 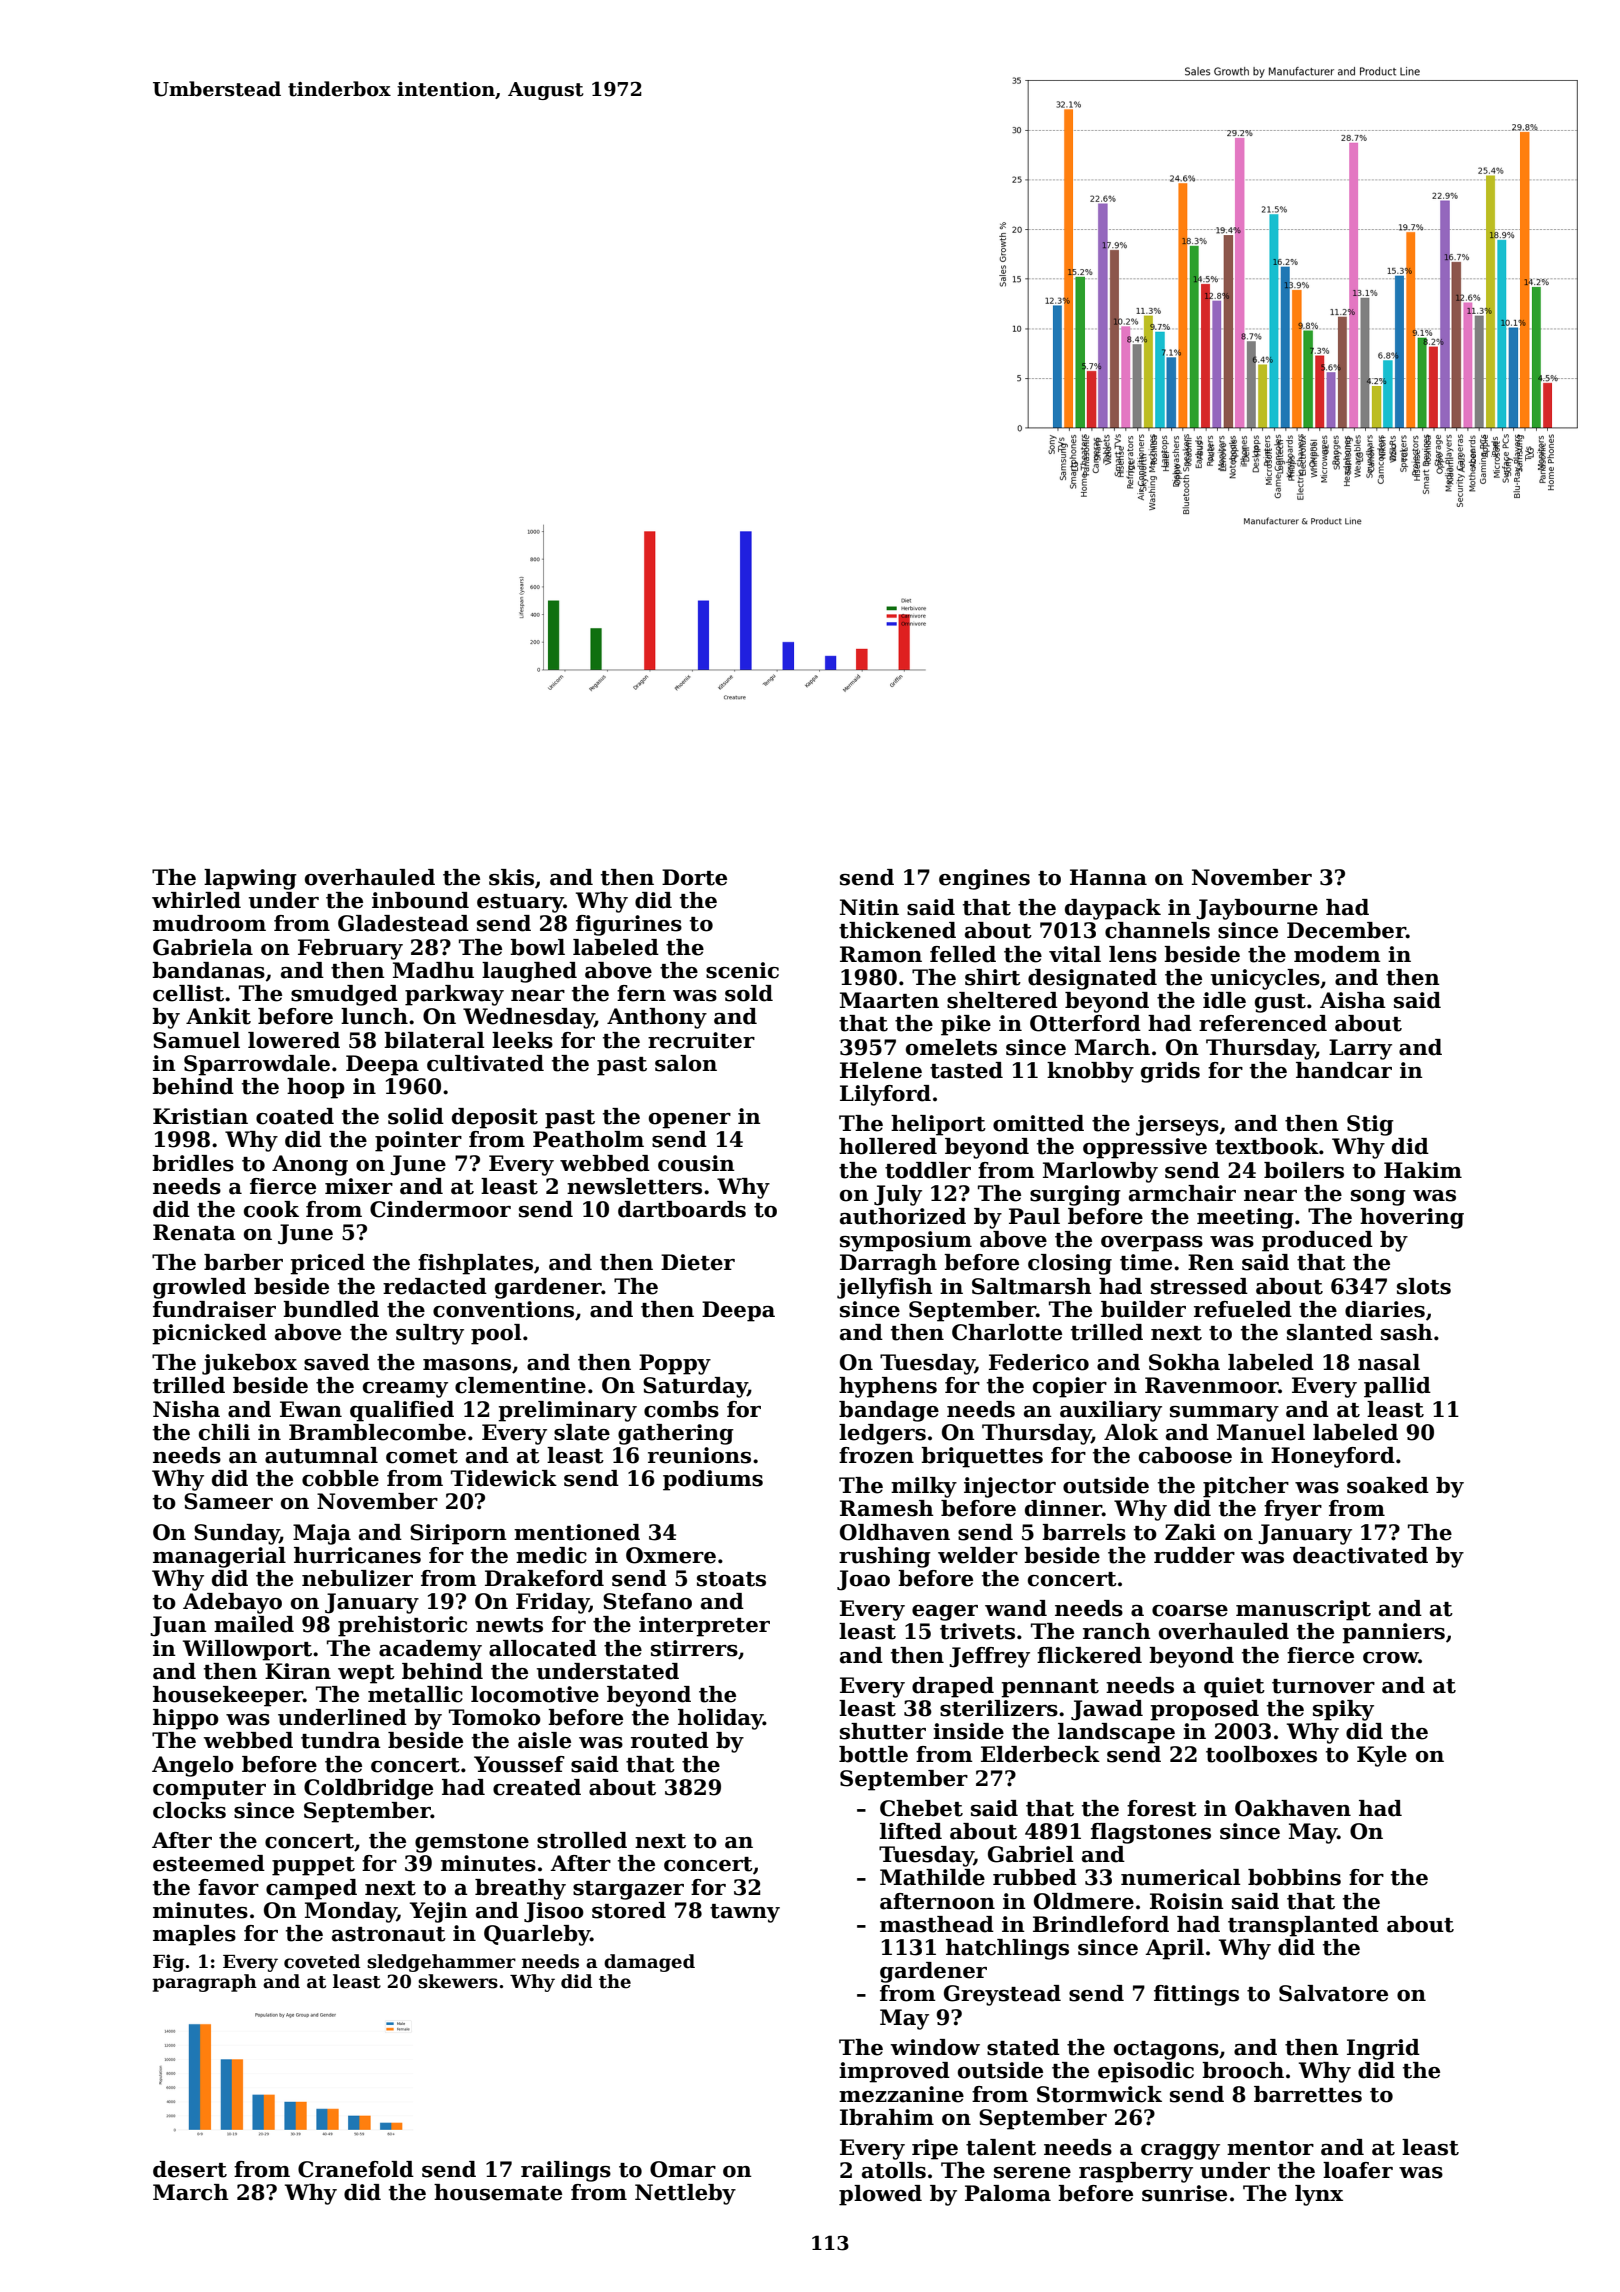 What do you see at coordinates (204, 1983) in the screenshot?
I see `paragraph` at bounding box center [204, 1983].
